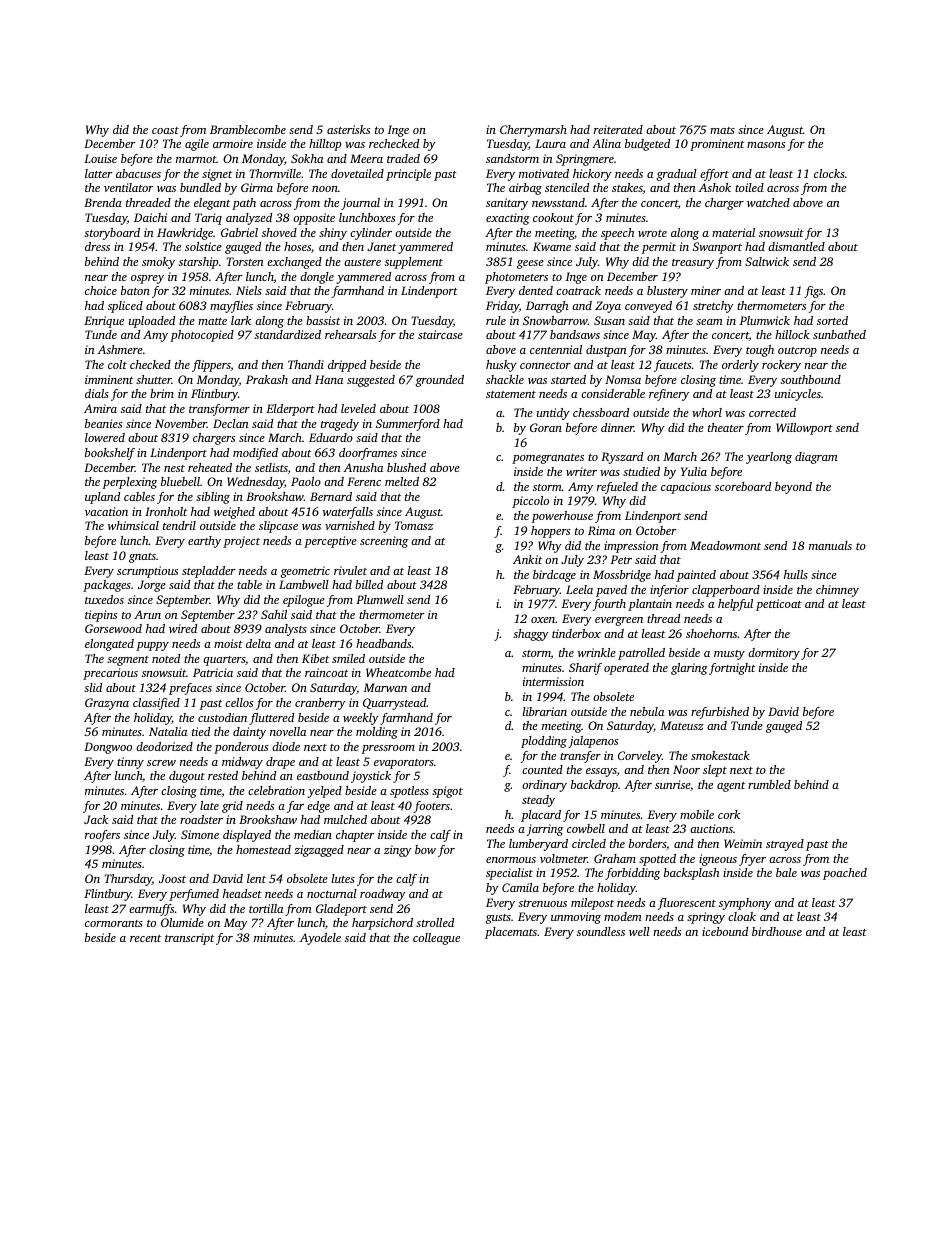 This page has width=952, height=1233. Describe the element at coordinates (128, 880) in the page. I see `Thursday` at that location.
